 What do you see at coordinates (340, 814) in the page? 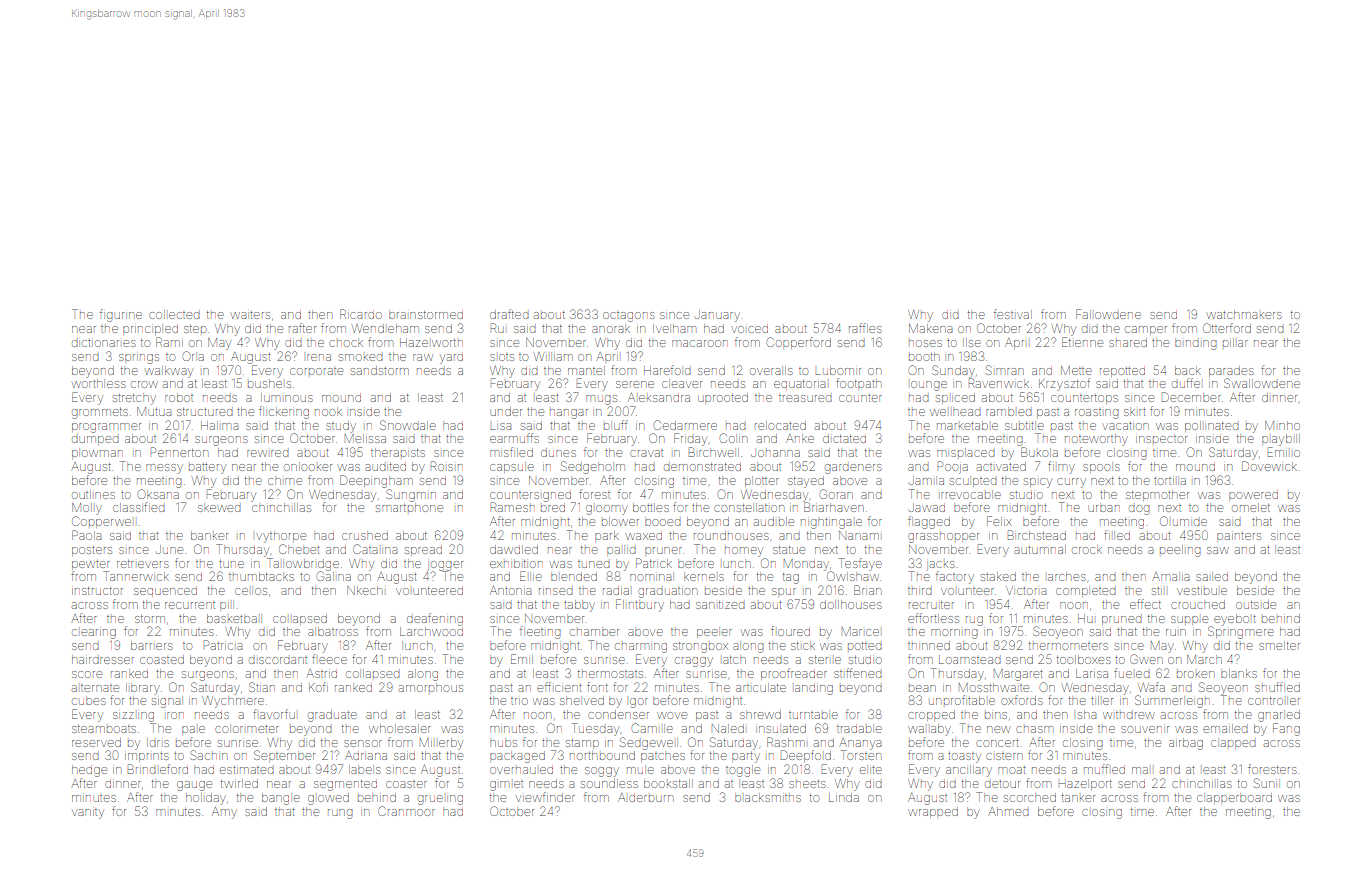
I see `rung` at bounding box center [340, 814].
